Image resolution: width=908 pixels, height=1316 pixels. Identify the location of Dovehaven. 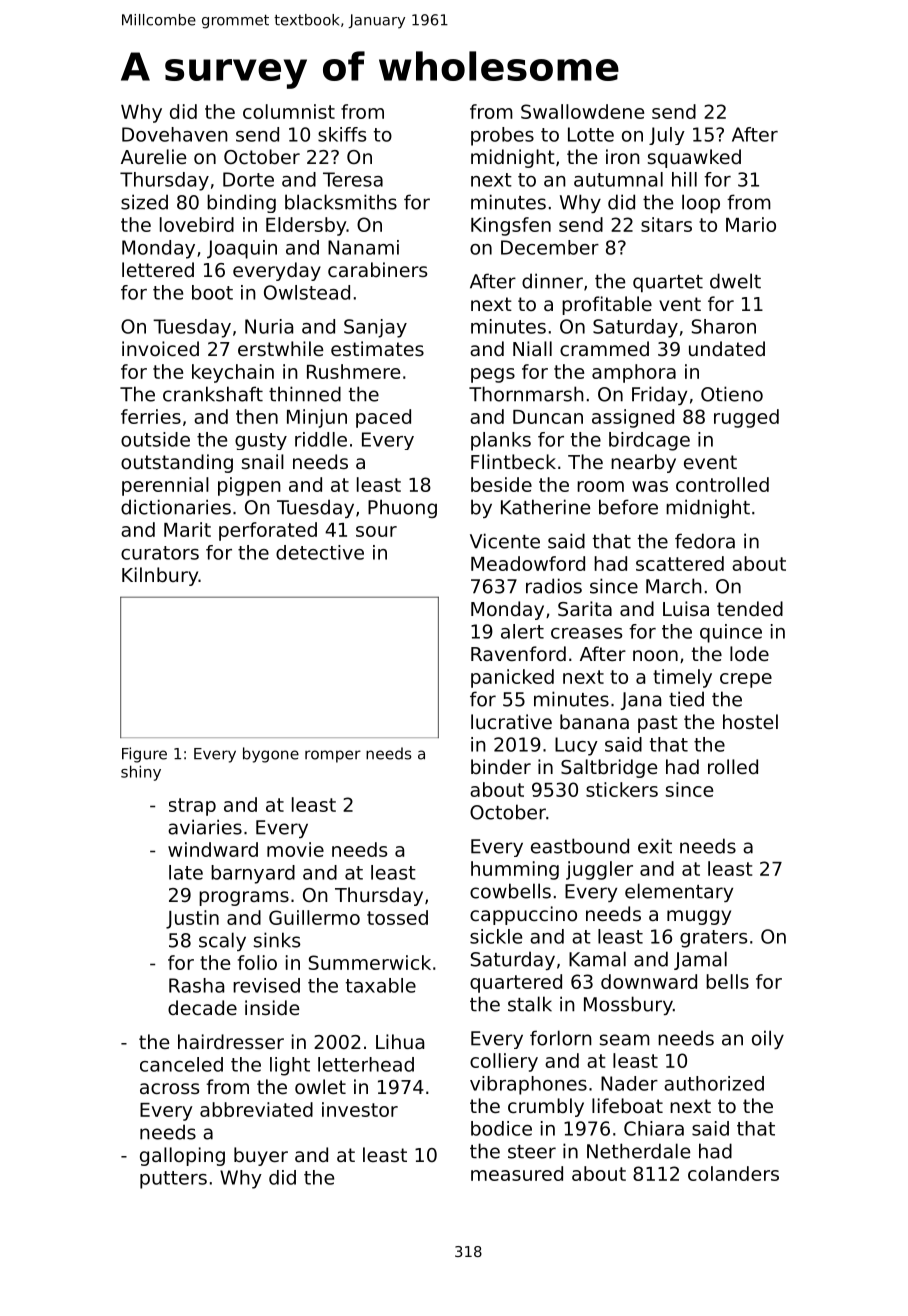
(175, 134).
